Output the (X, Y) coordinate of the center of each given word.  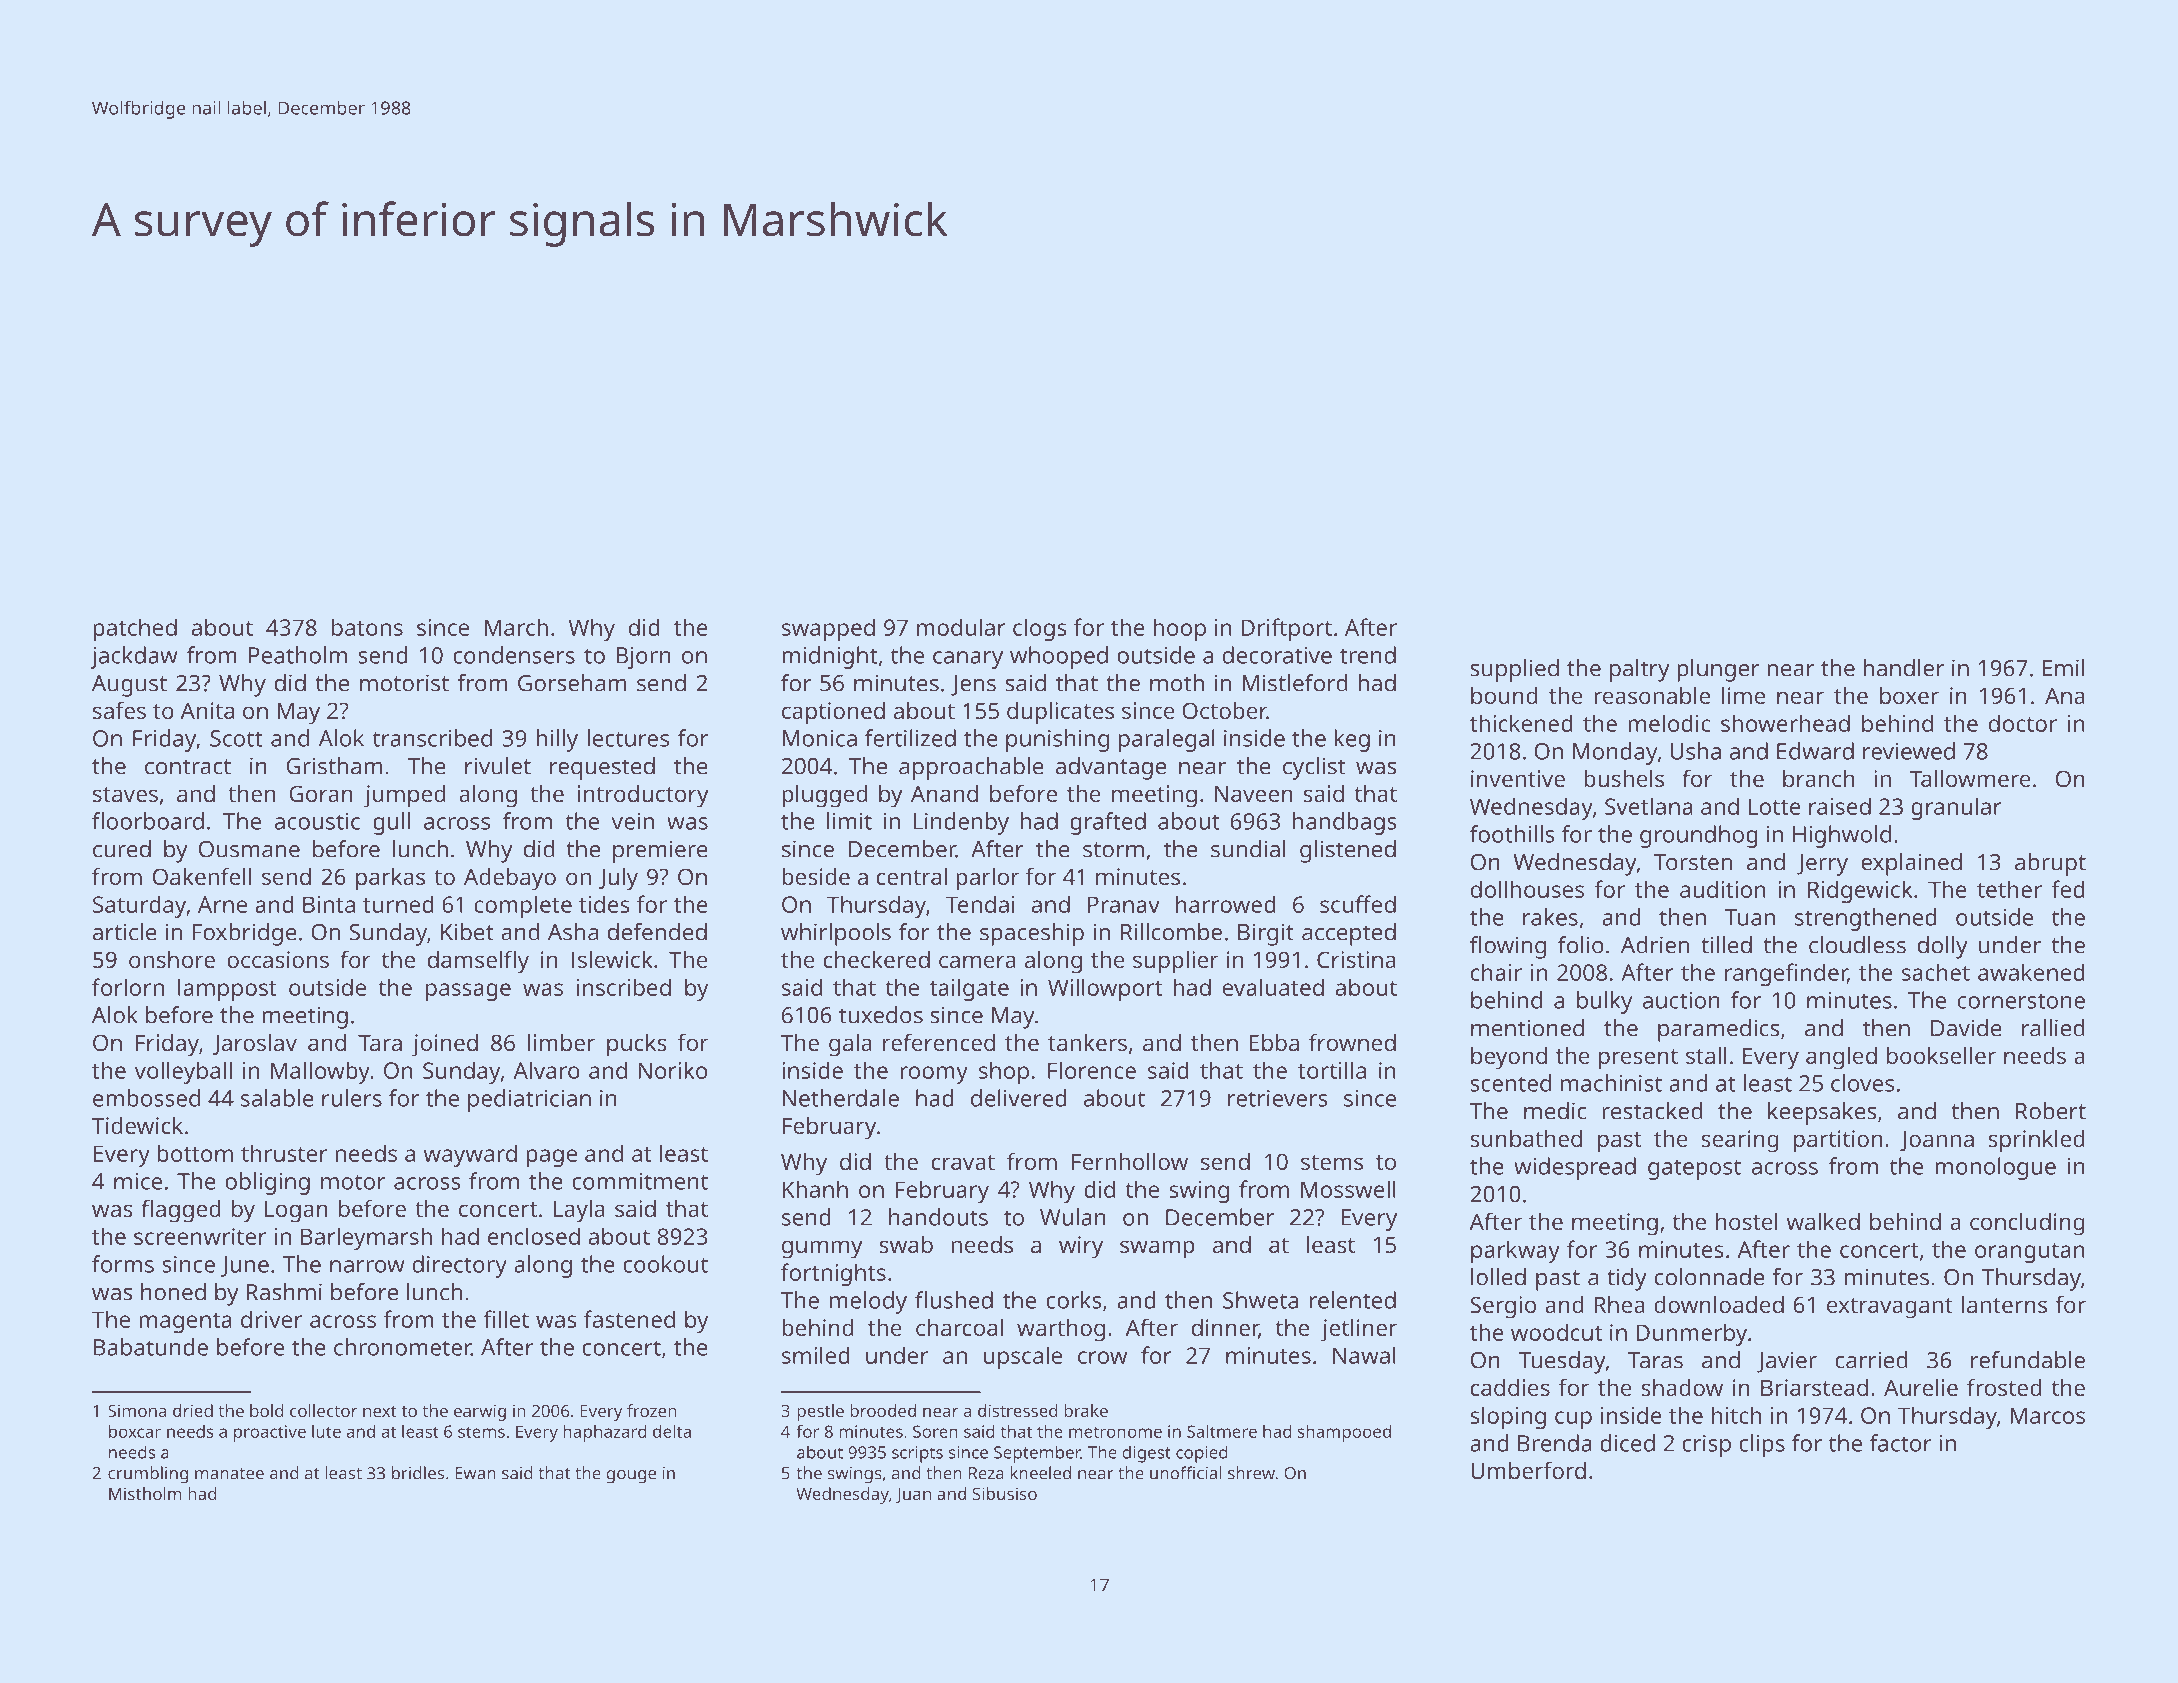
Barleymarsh (366, 1238)
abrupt (2050, 864)
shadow (1682, 1387)
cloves (1862, 1083)
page (551, 1158)
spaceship (1032, 934)
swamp (1157, 1249)
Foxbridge (244, 934)
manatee (229, 1474)
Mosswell (1348, 1189)
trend (1368, 655)
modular (961, 627)
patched (135, 629)
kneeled (1040, 1473)
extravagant (1890, 1308)
